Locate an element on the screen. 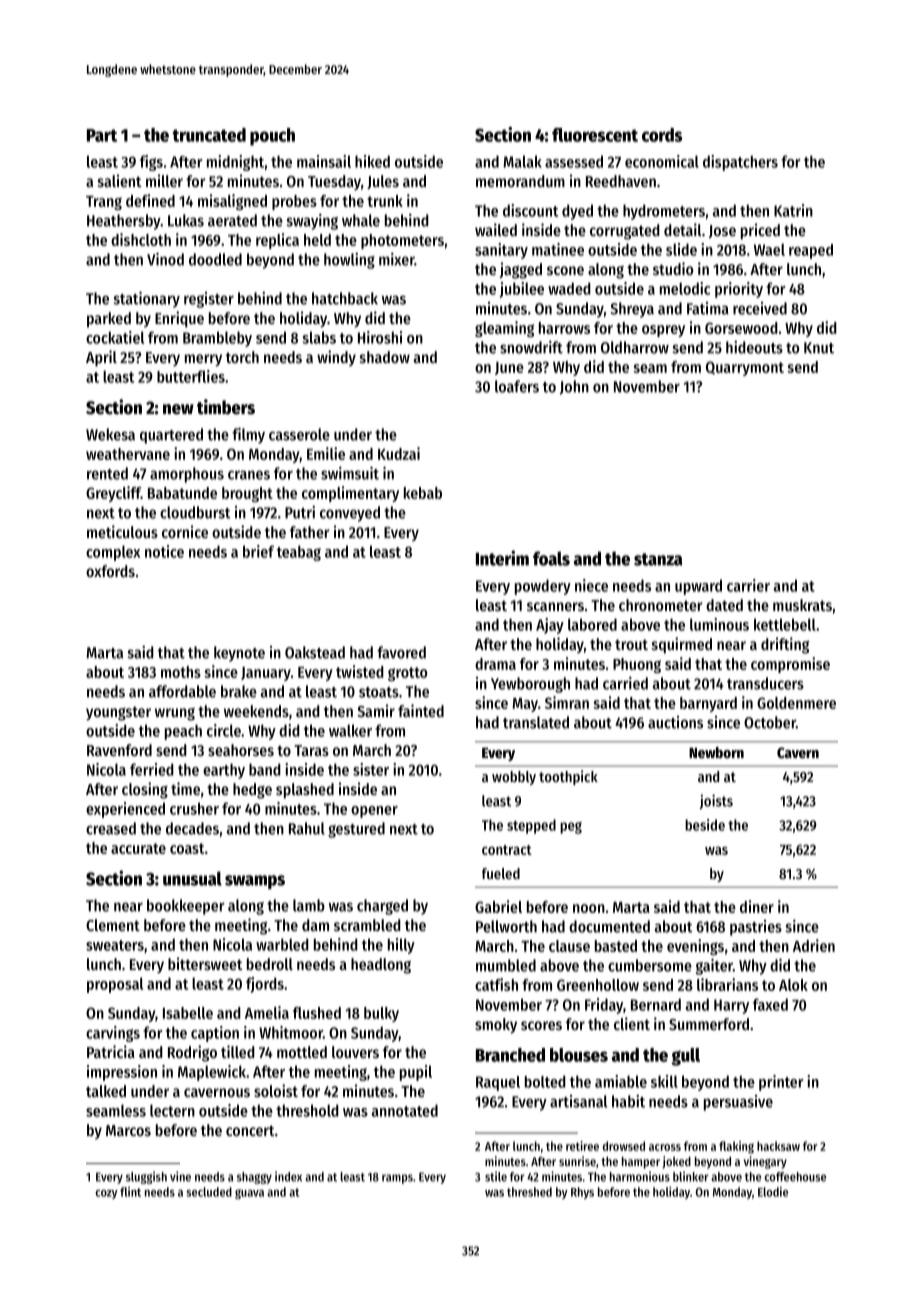 The image size is (924, 1314). Part is located at coordinates (102, 135).
